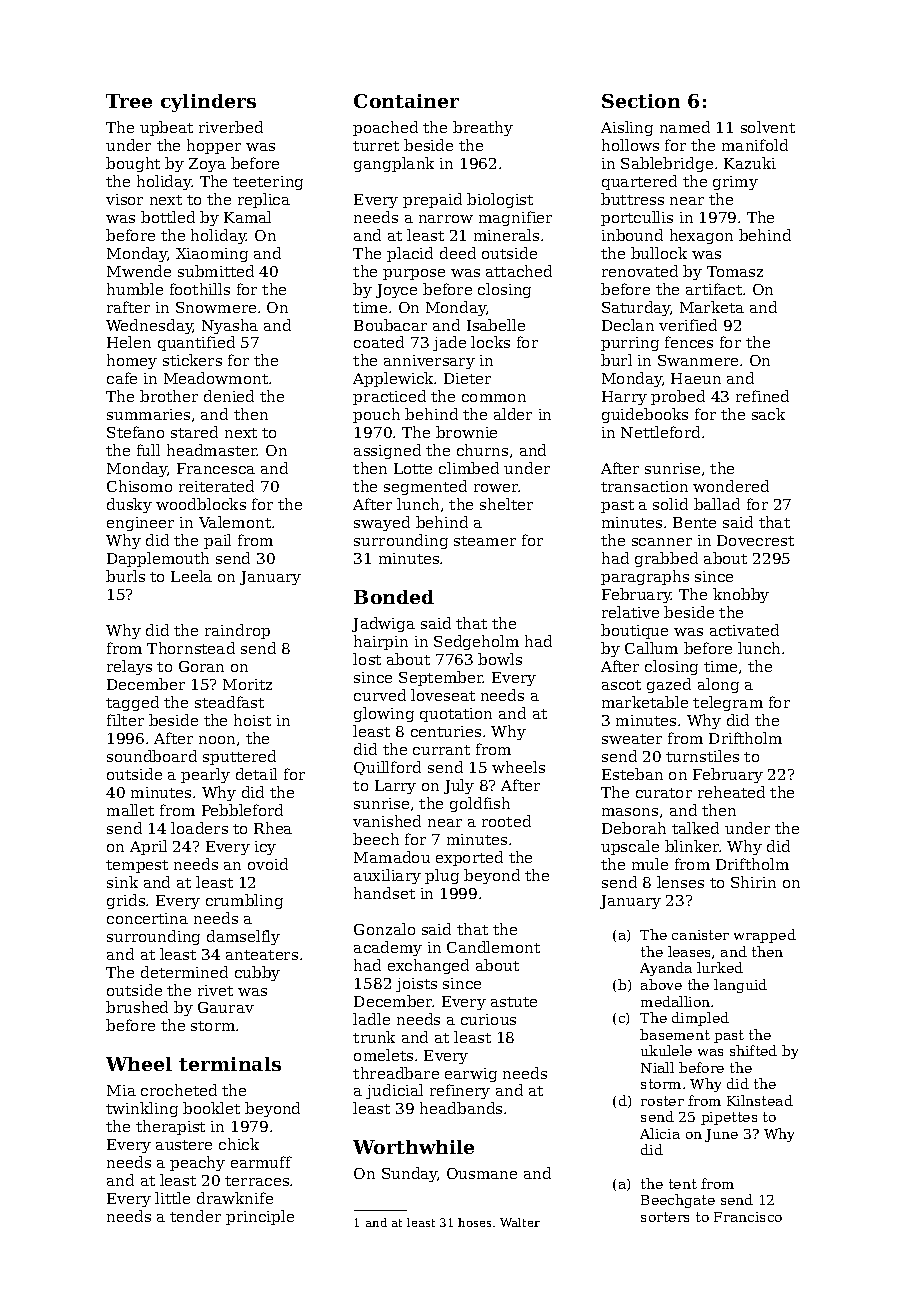  I want to click on goldfish, so click(480, 804).
